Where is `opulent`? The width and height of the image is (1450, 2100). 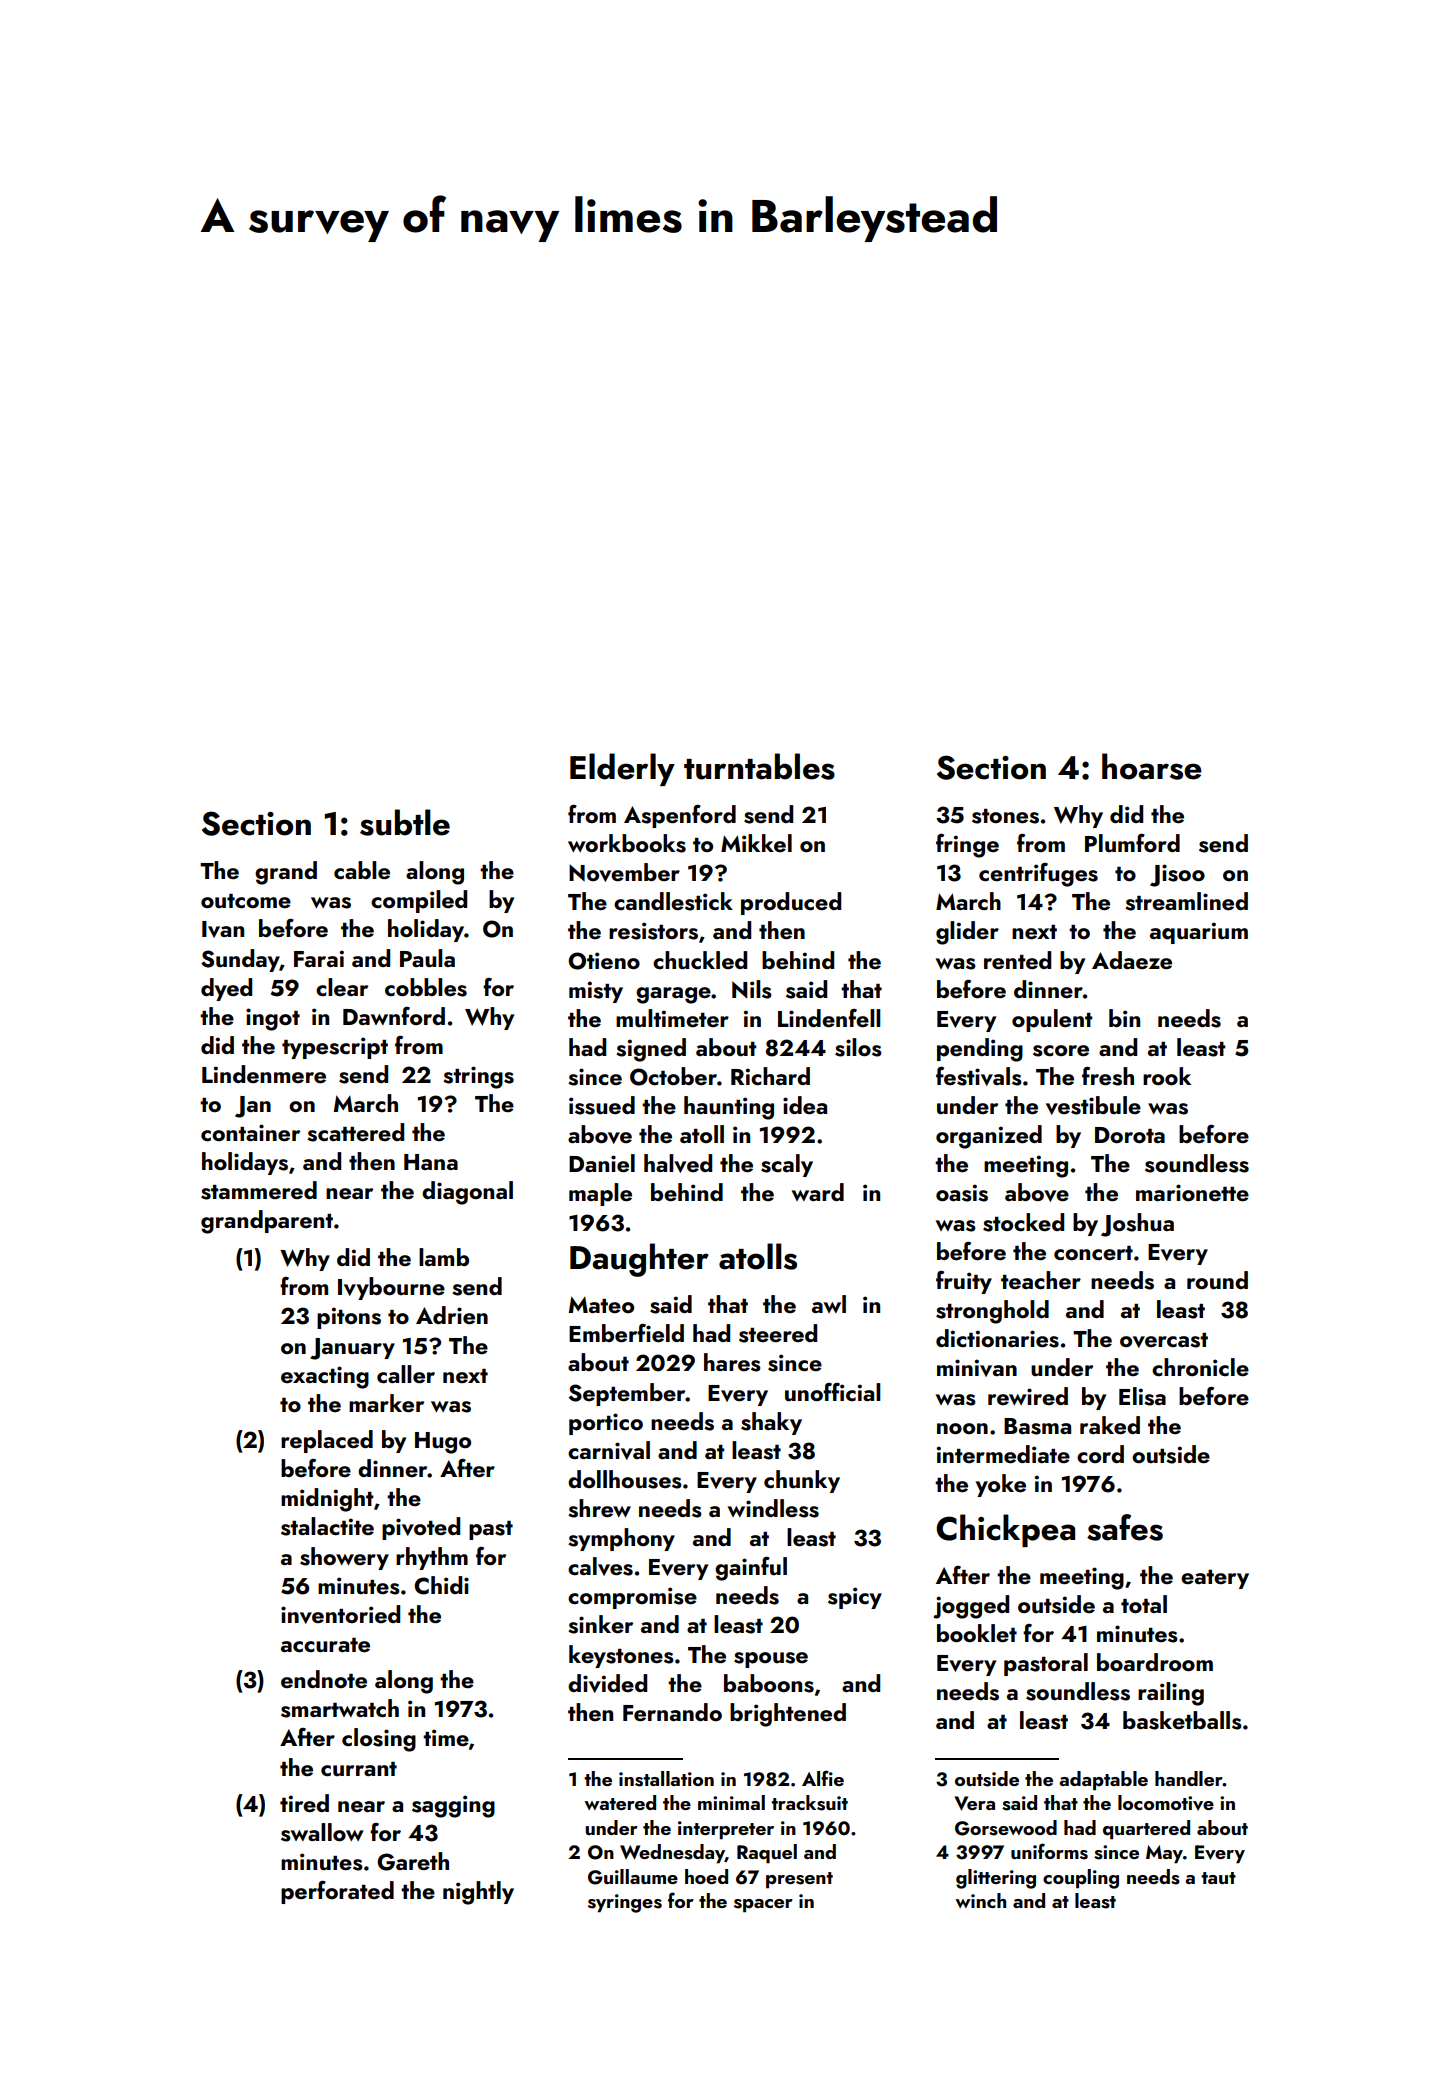
opulent is located at coordinates (1052, 1020).
